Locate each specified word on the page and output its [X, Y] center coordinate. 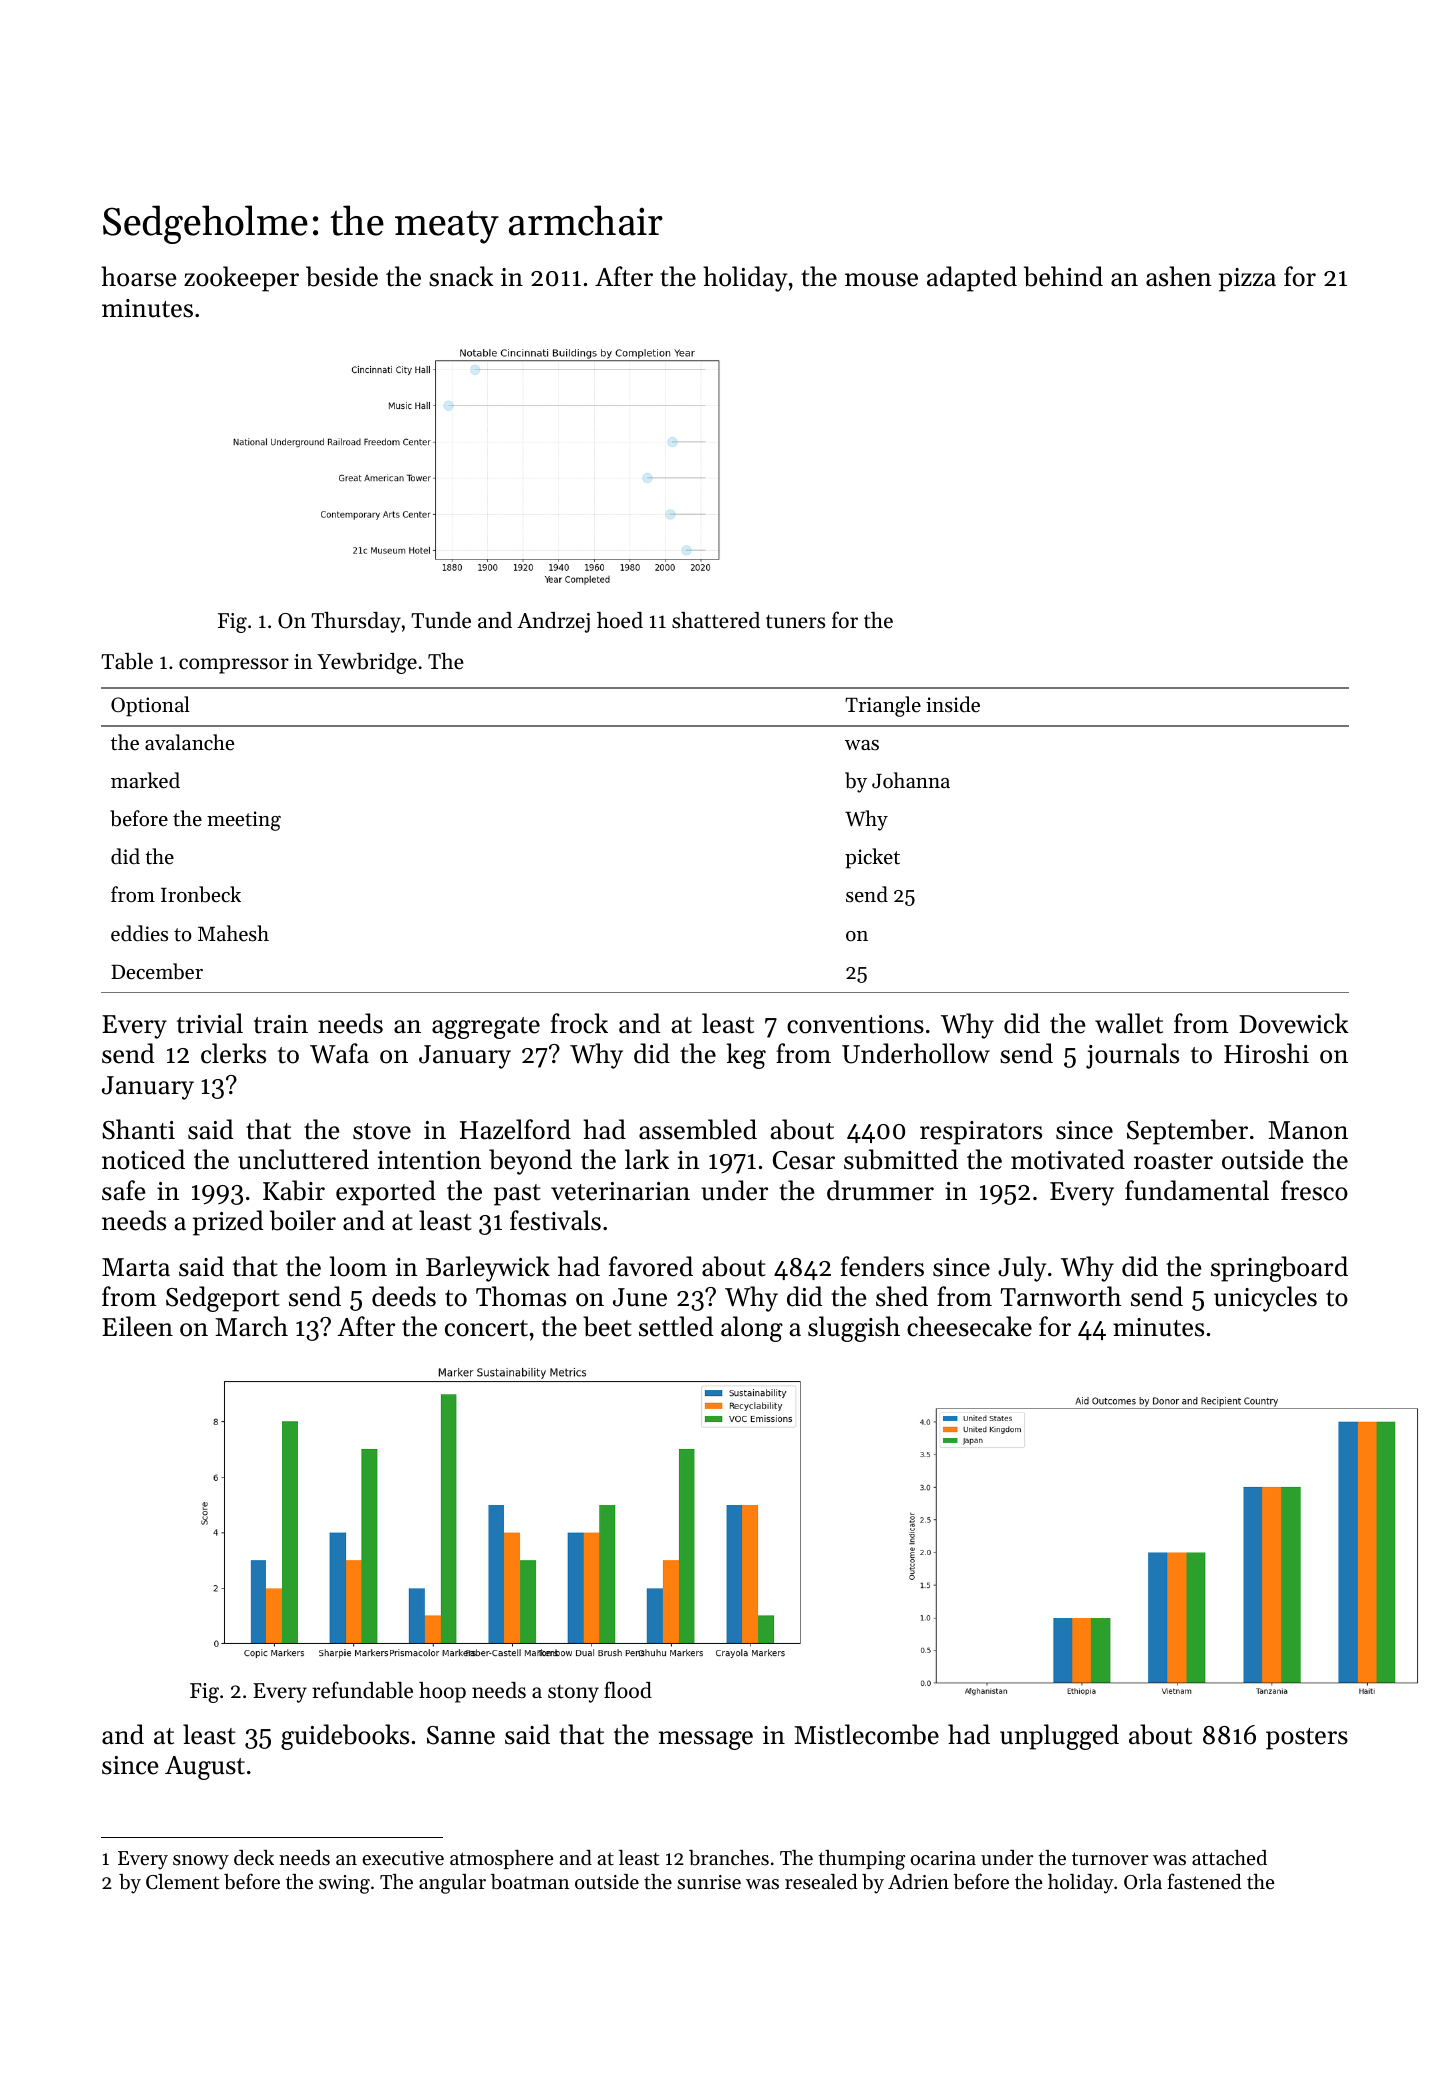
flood [628, 1690]
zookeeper [241, 279]
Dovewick [1294, 1023]
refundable [362, 1690]
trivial [210, 1023]
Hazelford [515, 1129]
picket [872, 858]
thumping [861, 1860]
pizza [1247, 280]
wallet [1129, 1023]
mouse [881, 280]
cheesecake [969, 1326]
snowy [201, 1862]
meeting [244, 821]
